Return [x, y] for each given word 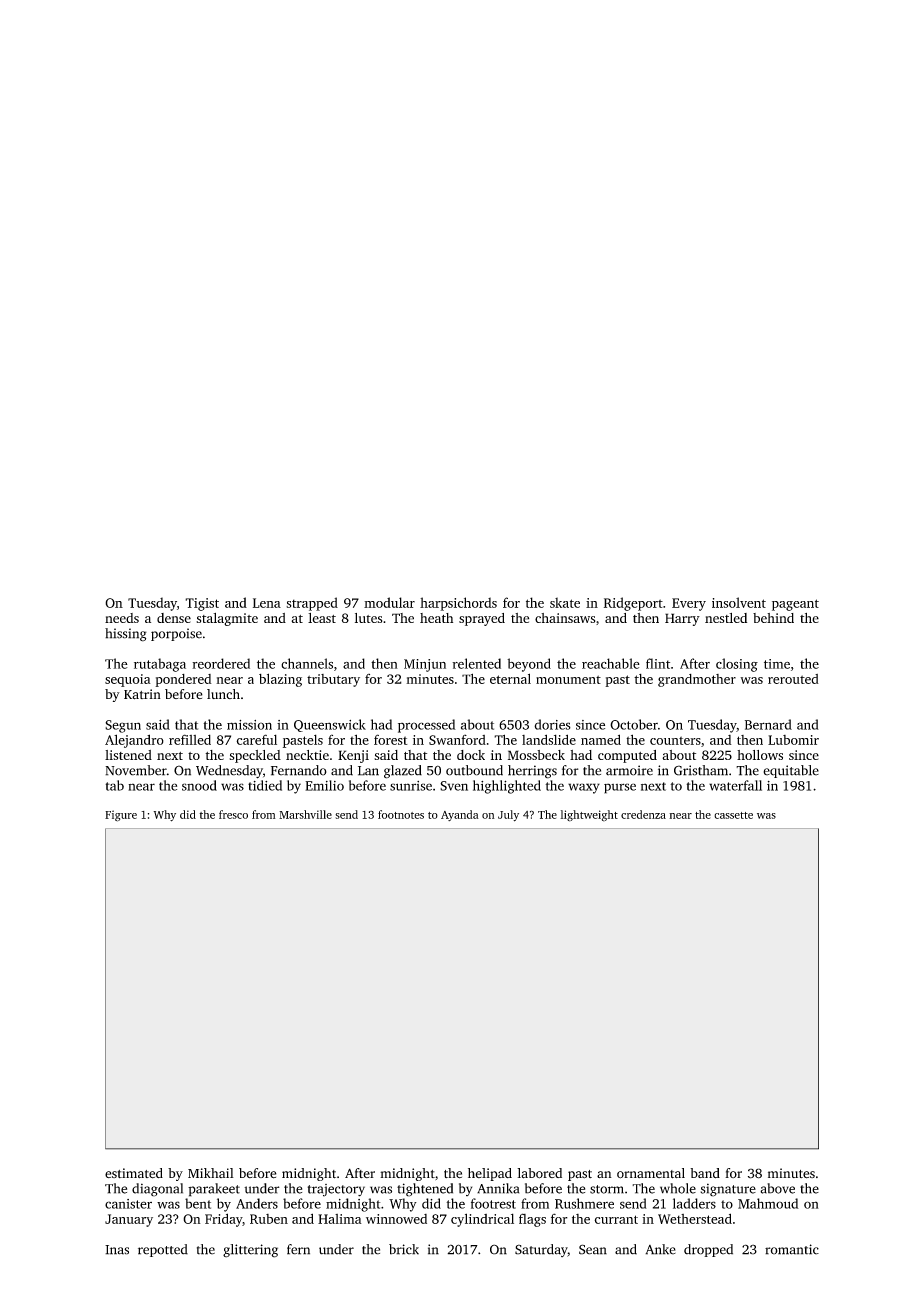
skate [565, 602]
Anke [660, 1249]
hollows [760, 755]
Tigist [202, 604]
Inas [117, 1250]
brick [404, 1249]
